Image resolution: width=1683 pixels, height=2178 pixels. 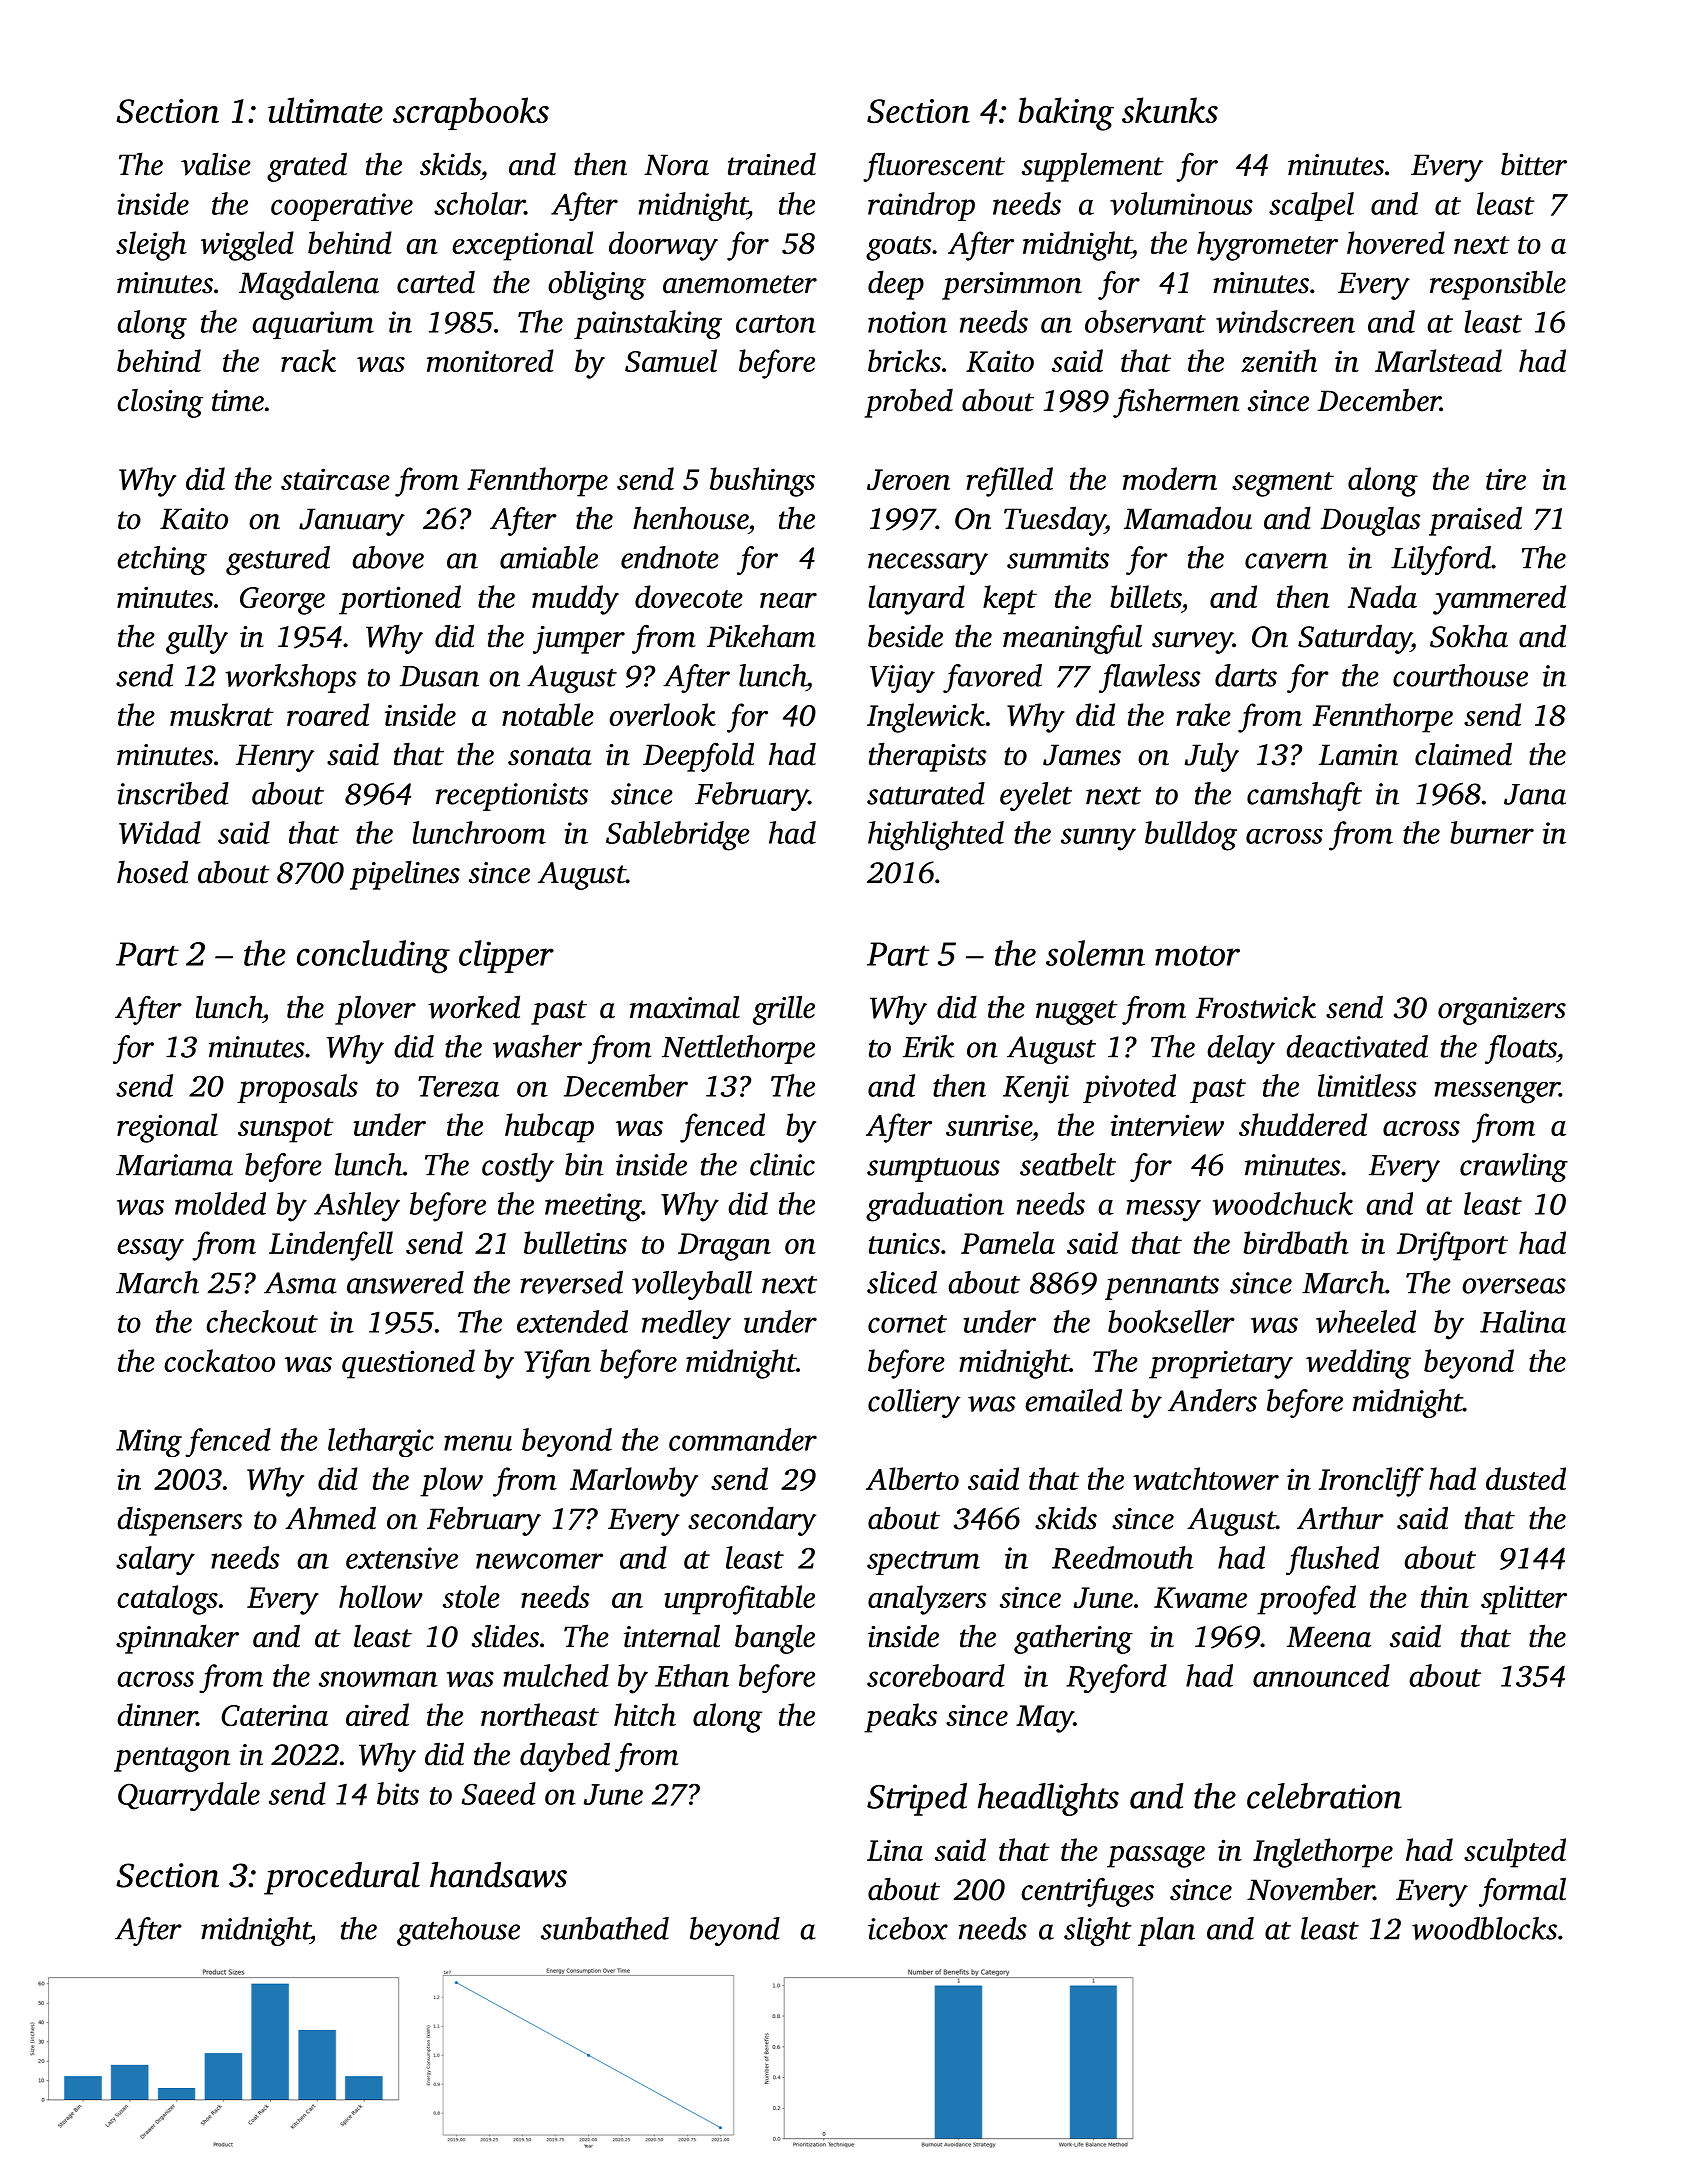 What do you see at coordinates (1072, 639) in the screenshot?
I see `meaningful` at bounding box center [1072, 639].
